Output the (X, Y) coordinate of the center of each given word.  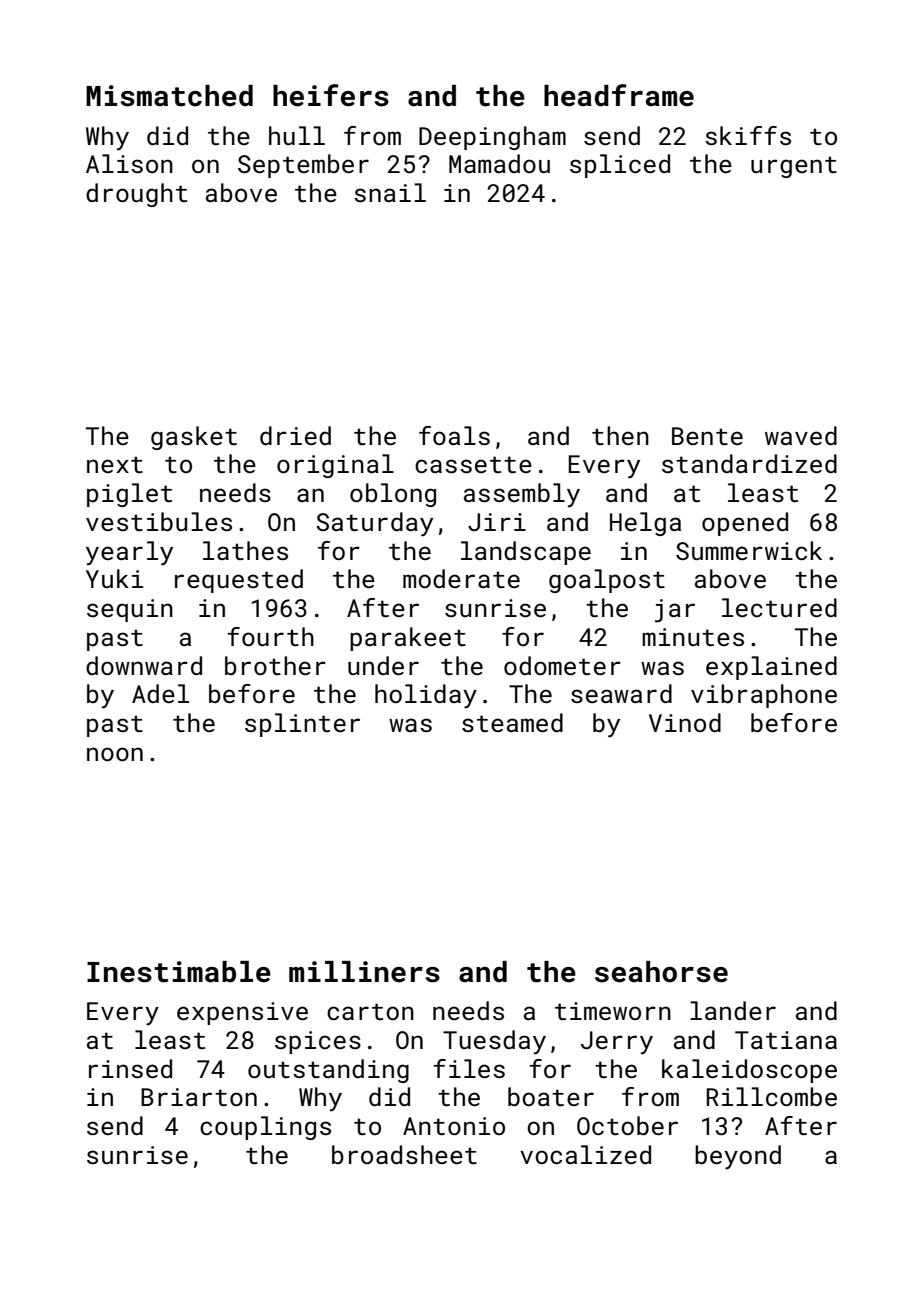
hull (297, 135)
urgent (794, 167)
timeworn (613, 1011)
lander (733, 1010)
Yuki (114, 578)
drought (136, 195)
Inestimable (179, 972)
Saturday (374, 524)
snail (390, 192)
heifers (331, 95)
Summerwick (749, 550)
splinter (302, 725)
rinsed (130, 1068)
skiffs (748, 135)
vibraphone (764, 696)
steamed (512, 722)
